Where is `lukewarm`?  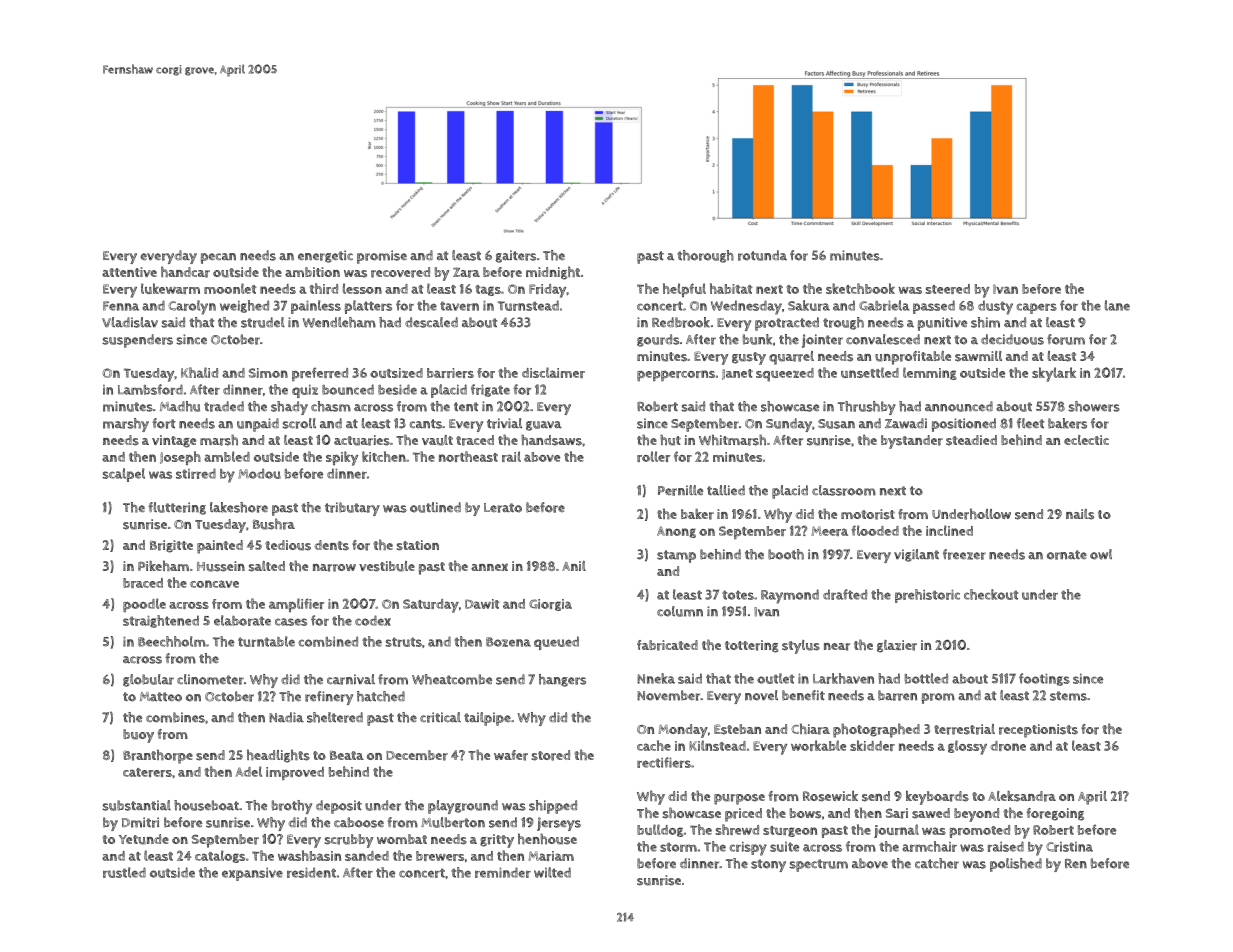
lukewarm is located at coordinates (170, 288).
